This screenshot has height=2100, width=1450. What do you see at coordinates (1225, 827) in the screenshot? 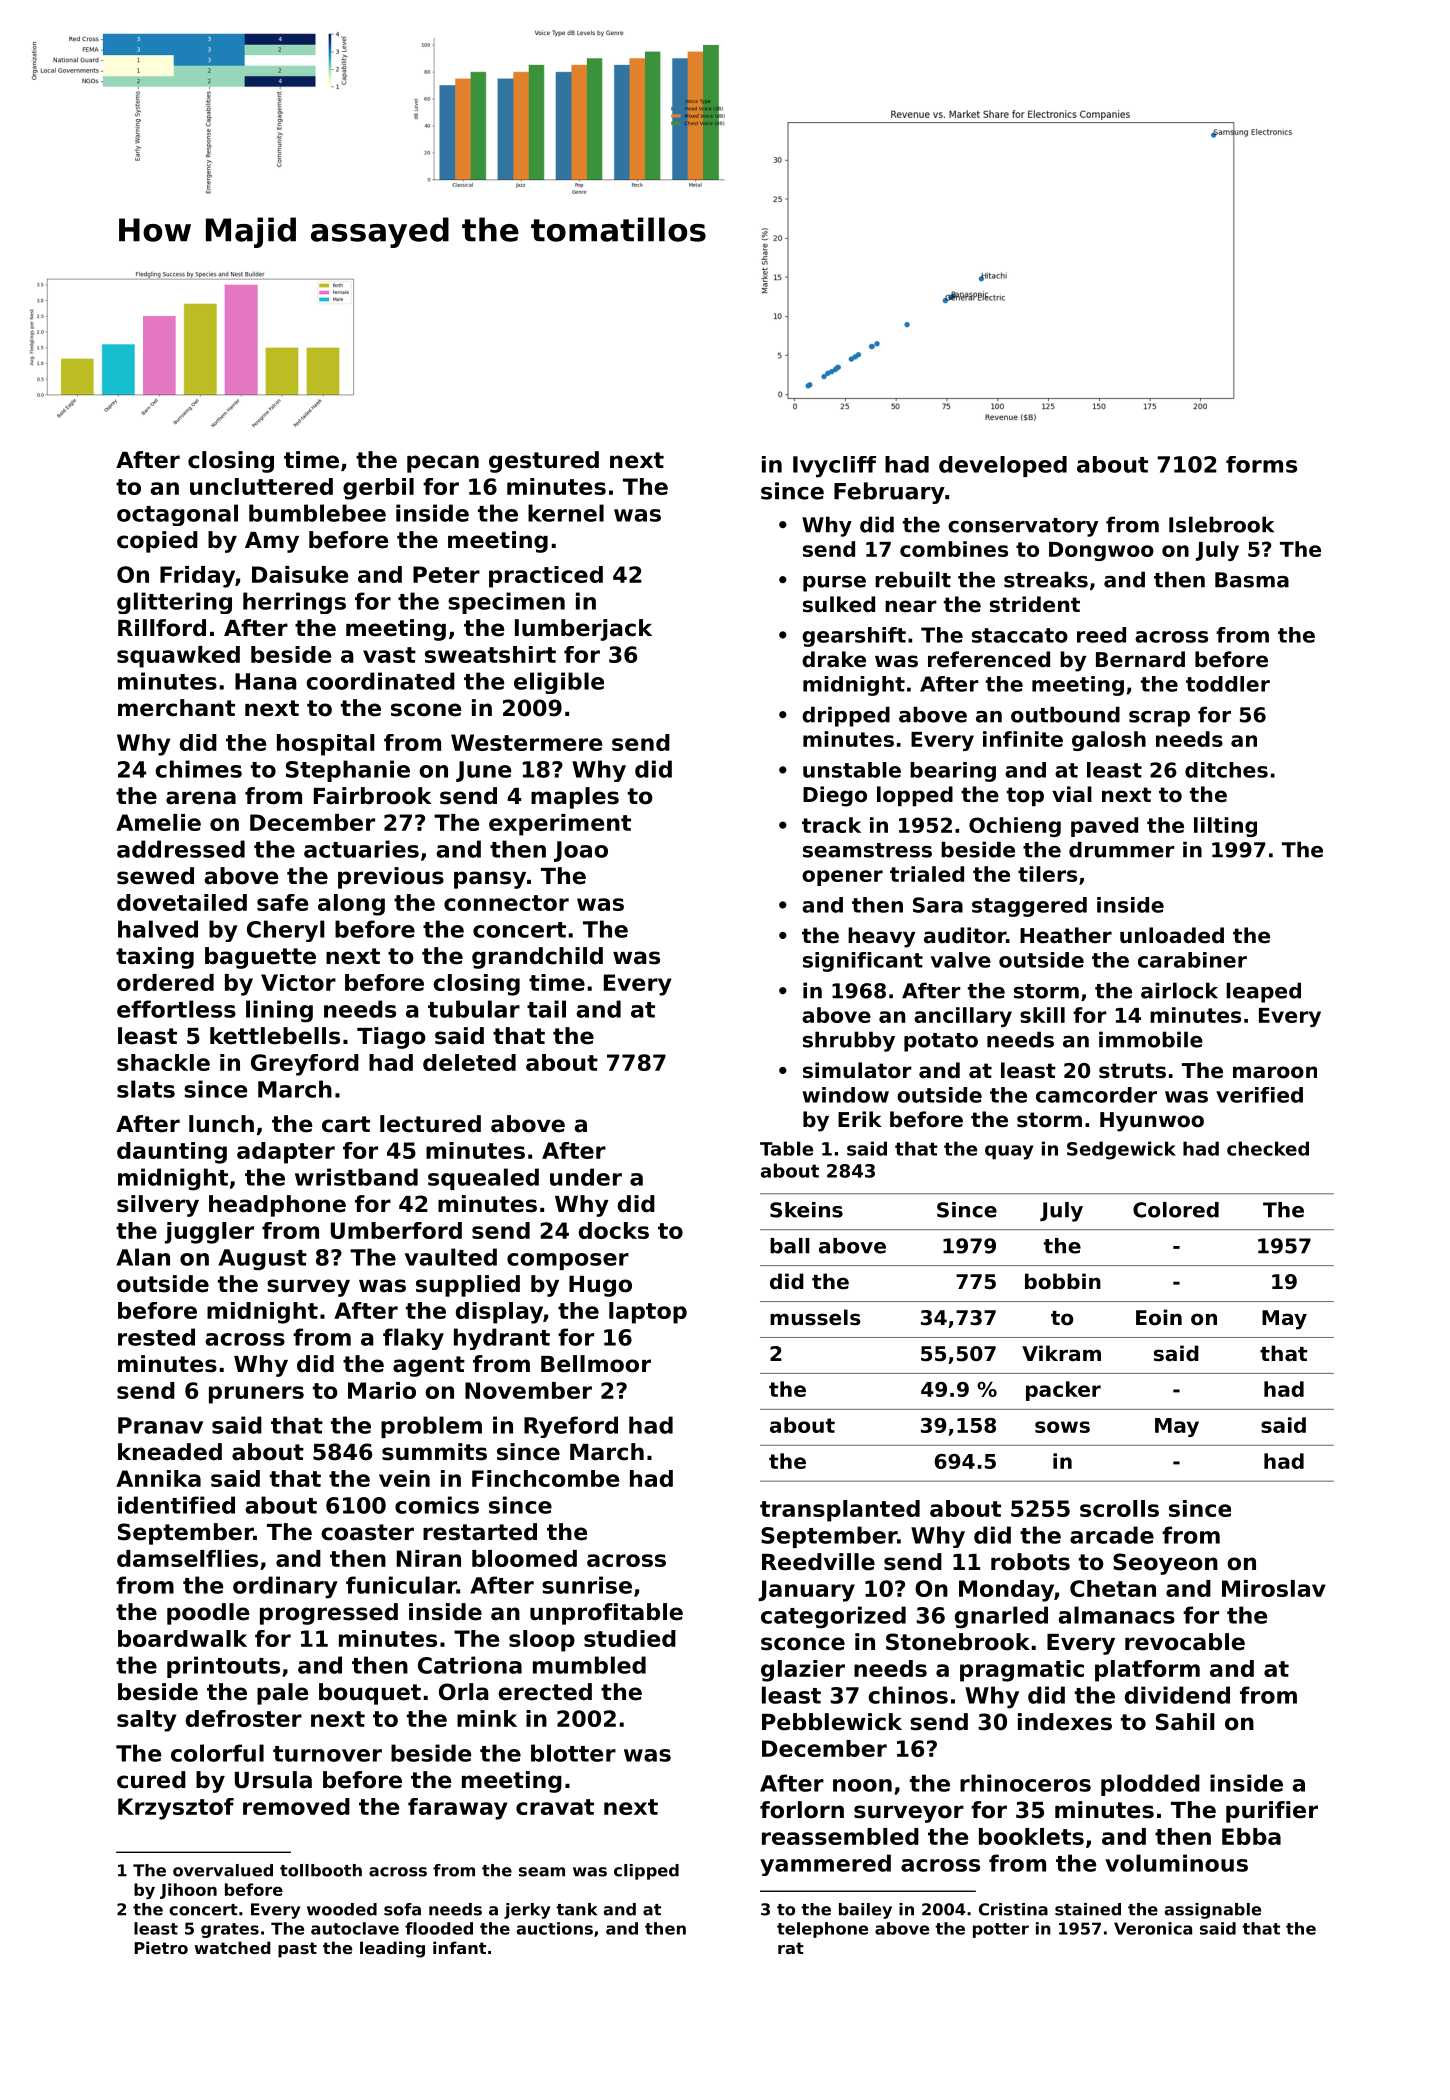
I see `lilting` at bounding box center [1225, 827].
